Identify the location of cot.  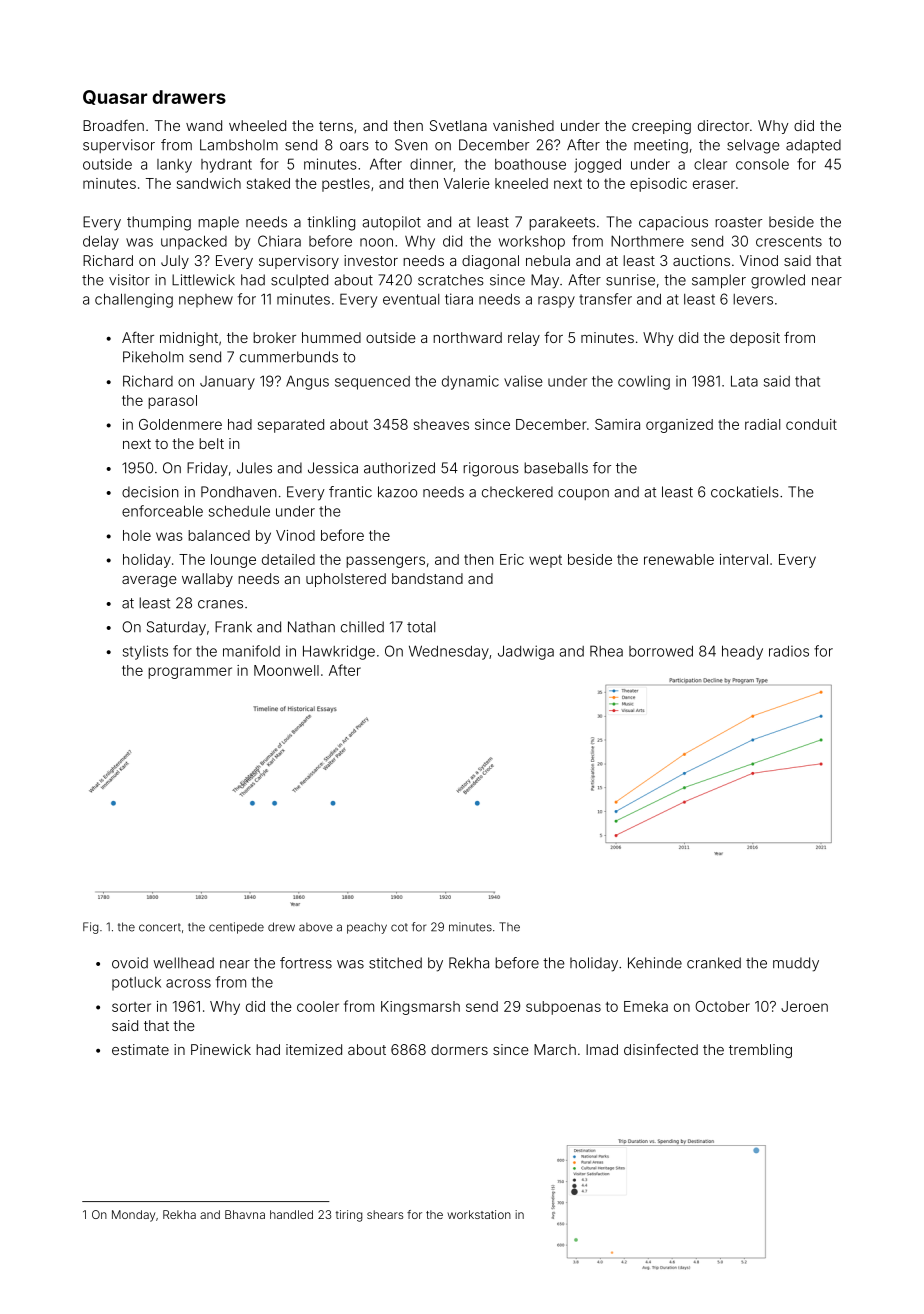
(399, 927).
